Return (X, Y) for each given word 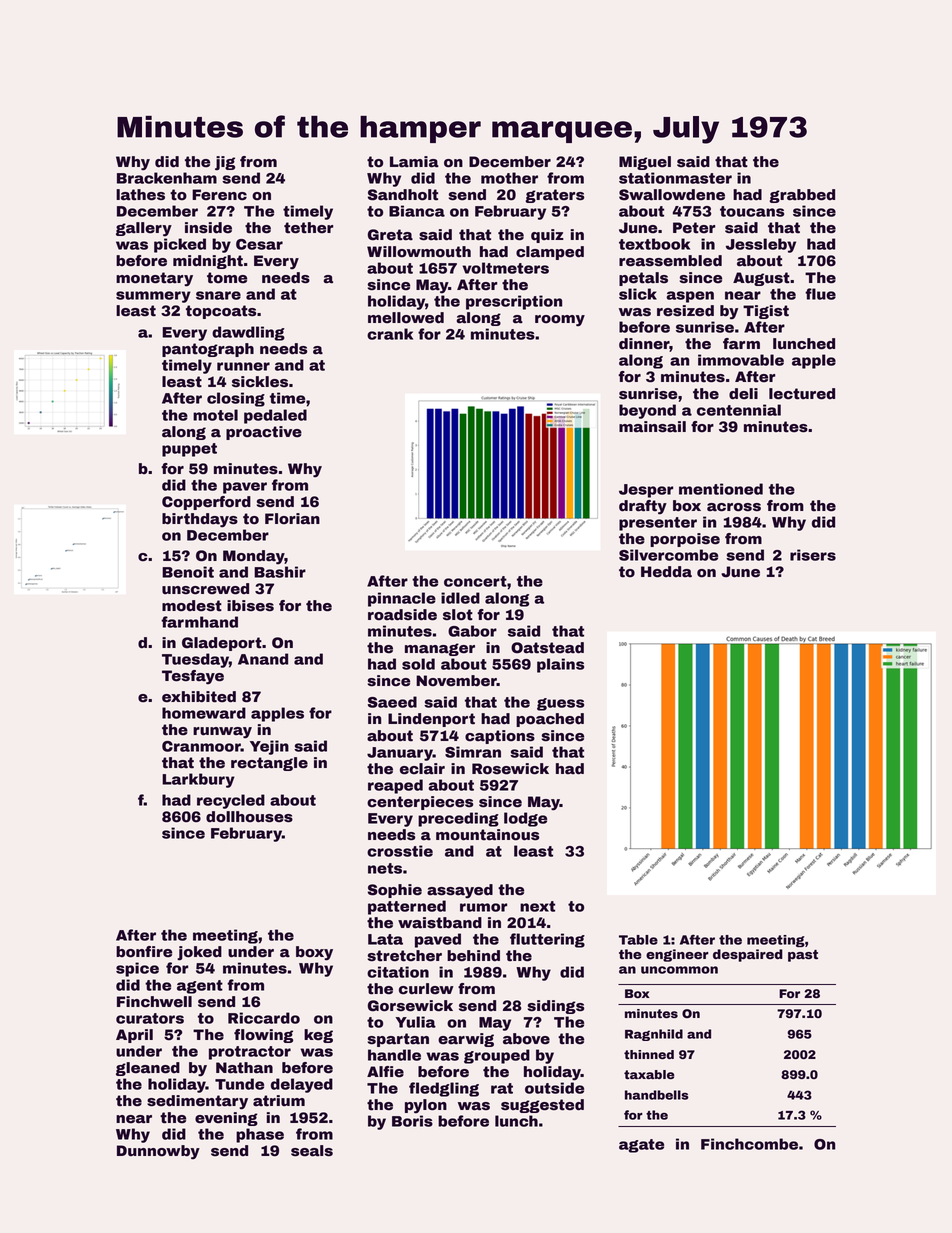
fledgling (444, 1089)
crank (390, 334)
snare (218, 295)
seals (312, 1151)
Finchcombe (749, 1144)
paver (245, 488)
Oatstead (547, 648)
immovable (741, 360)
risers (813, 555)
